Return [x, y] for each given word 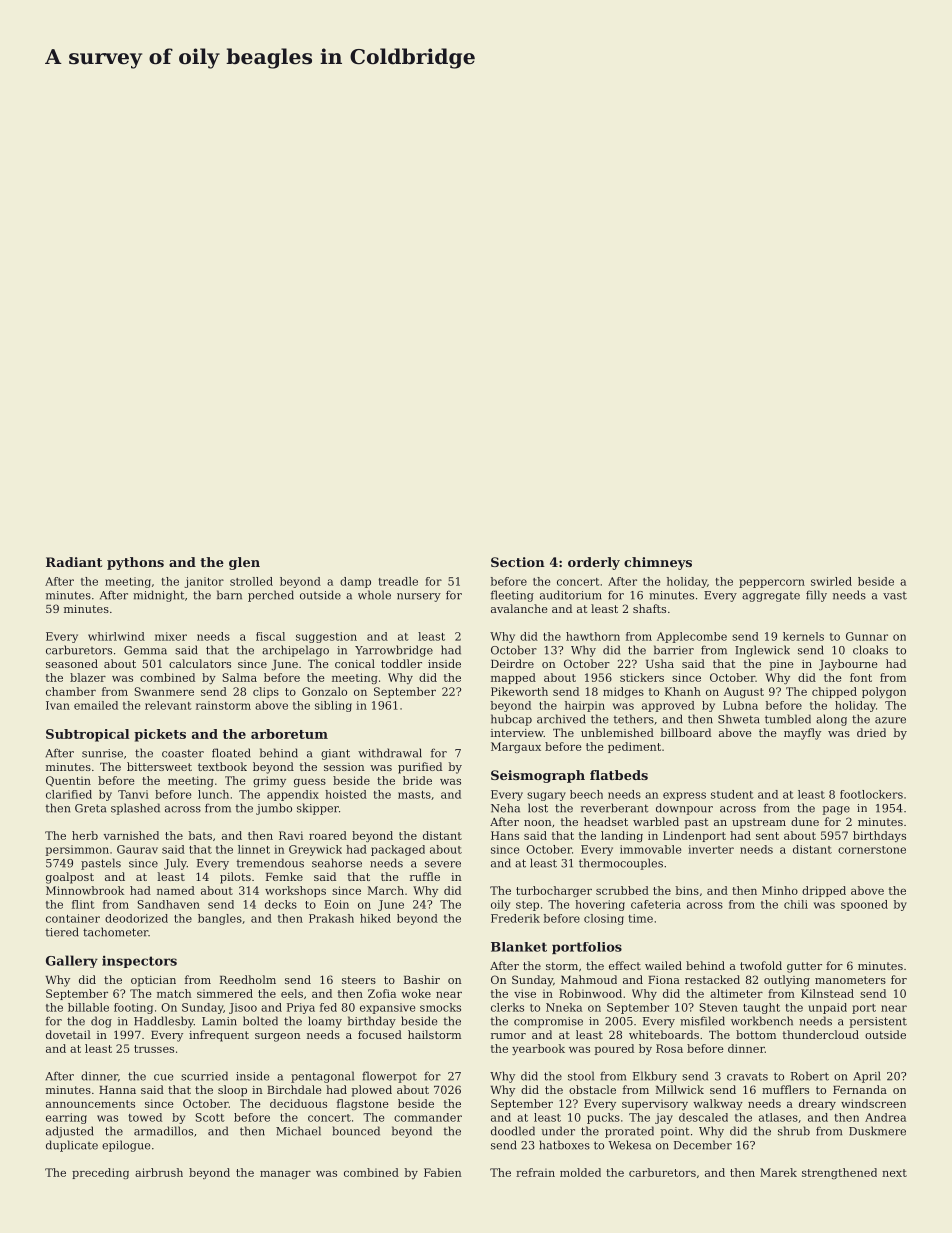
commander [428, 1117]
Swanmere [164, 691]
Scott [210, 1117]
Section [518, 562]
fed [328, 1007]
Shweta [739, 719]
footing [133, 1008]
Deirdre [512, 663]
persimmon [77, 850]
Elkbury [655, 1077]
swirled [831, 581]
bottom [756, 1034]
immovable [650, 849]
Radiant [74, 562]
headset [606, 821]
